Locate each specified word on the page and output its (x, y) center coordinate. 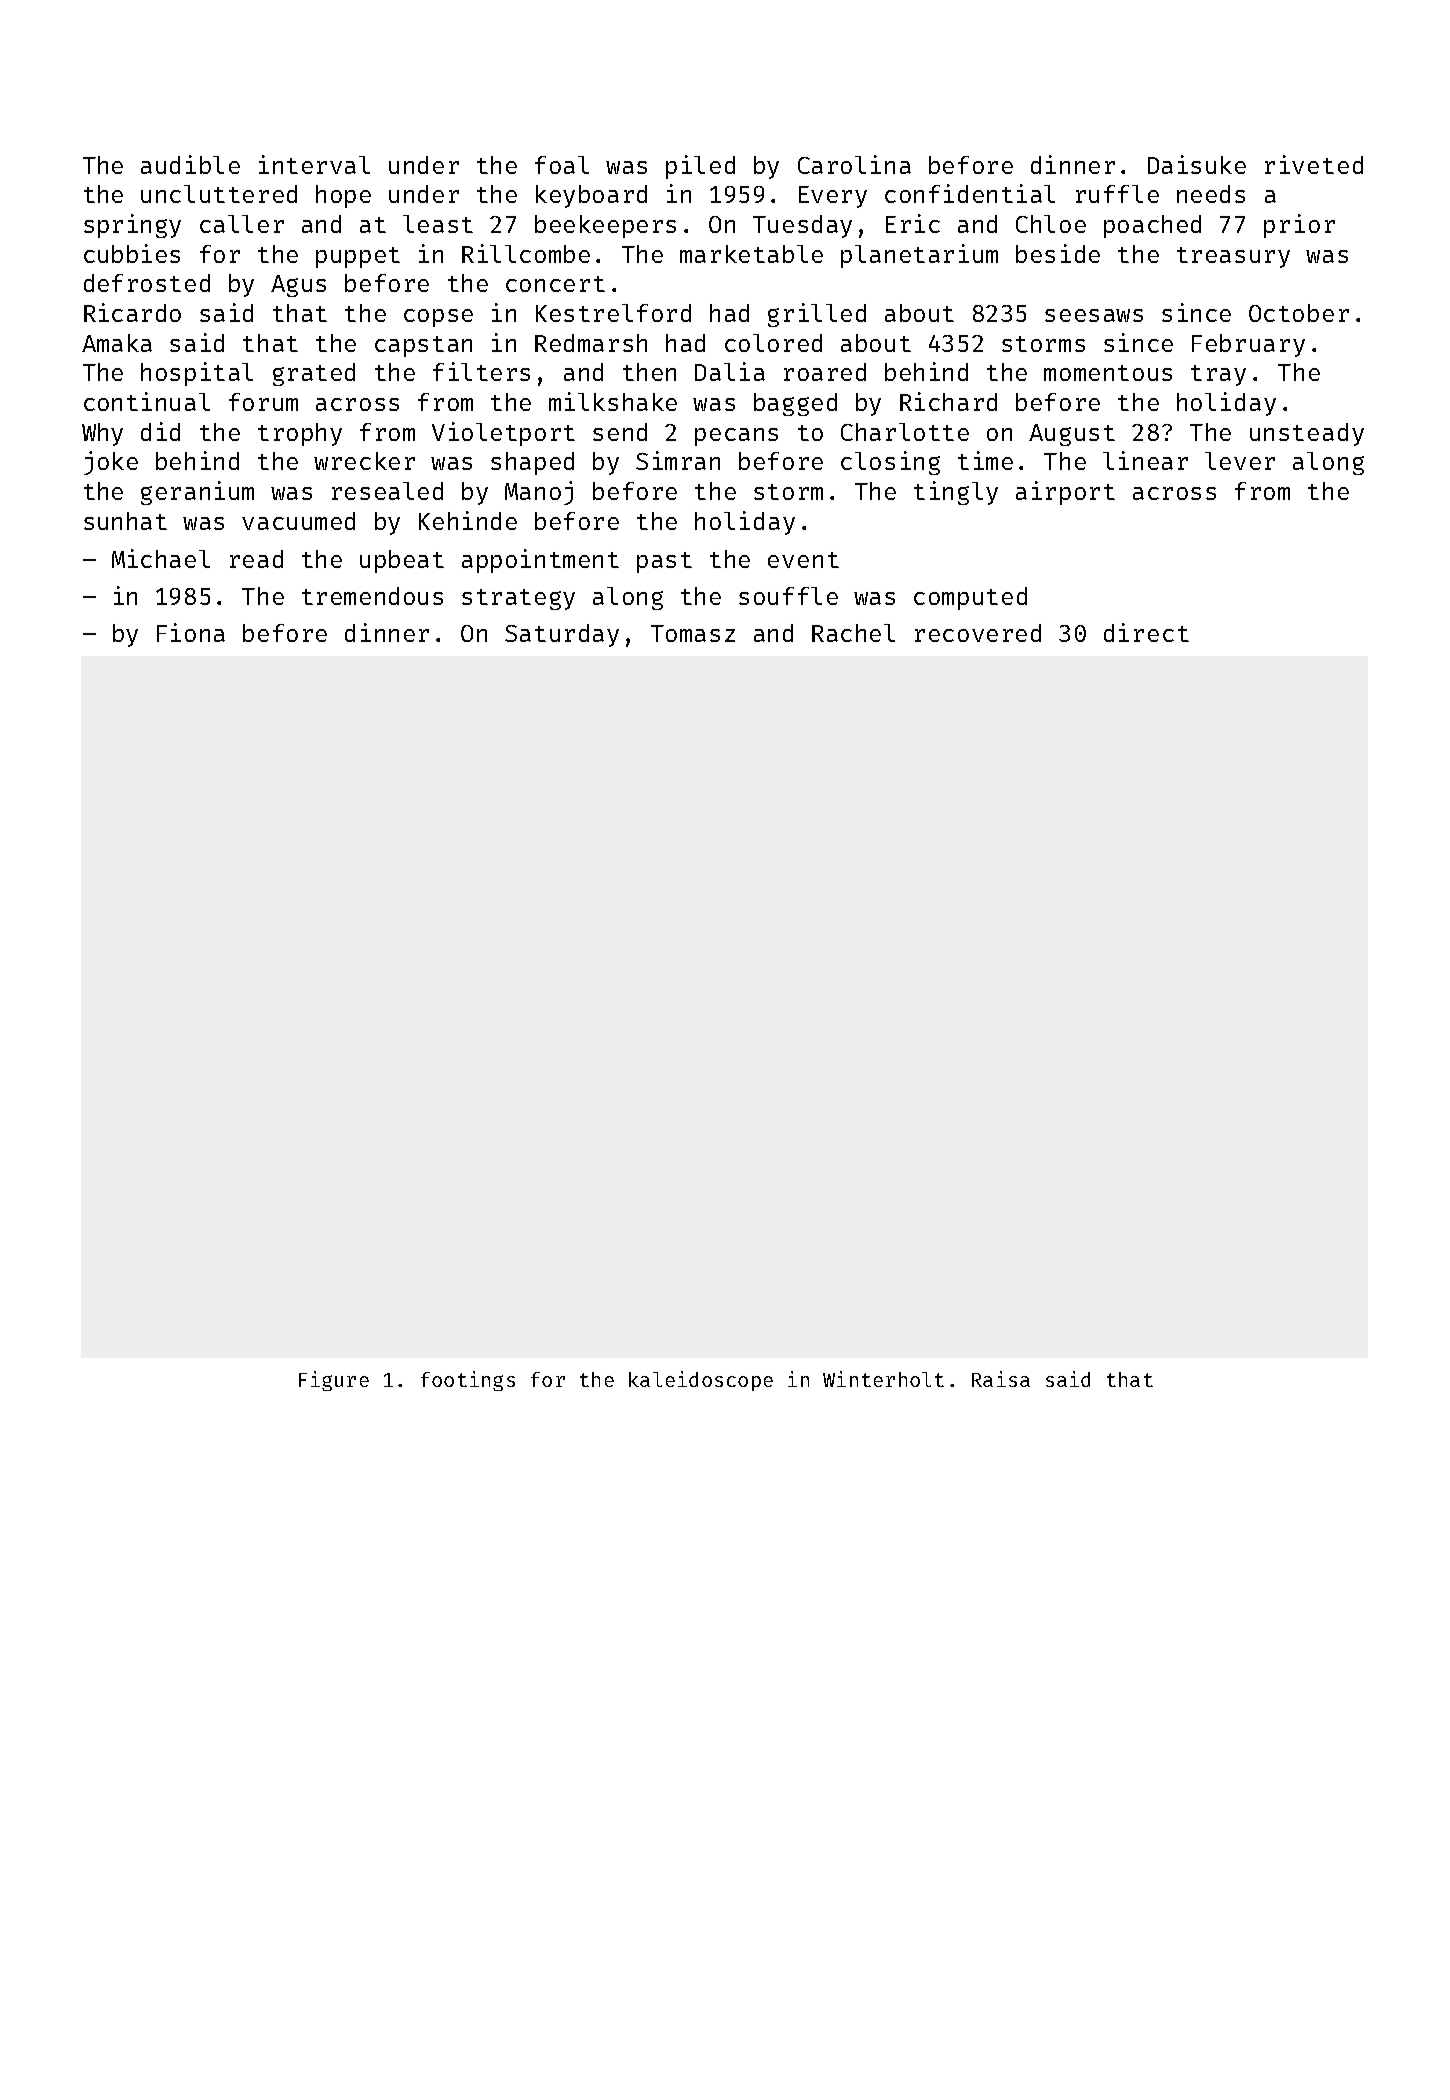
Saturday (562, 635)
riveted (1314, 164)
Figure (334, 1381)
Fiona (191, 632)
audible (190, 164)
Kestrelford (613, 313)
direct (1146, 632)
